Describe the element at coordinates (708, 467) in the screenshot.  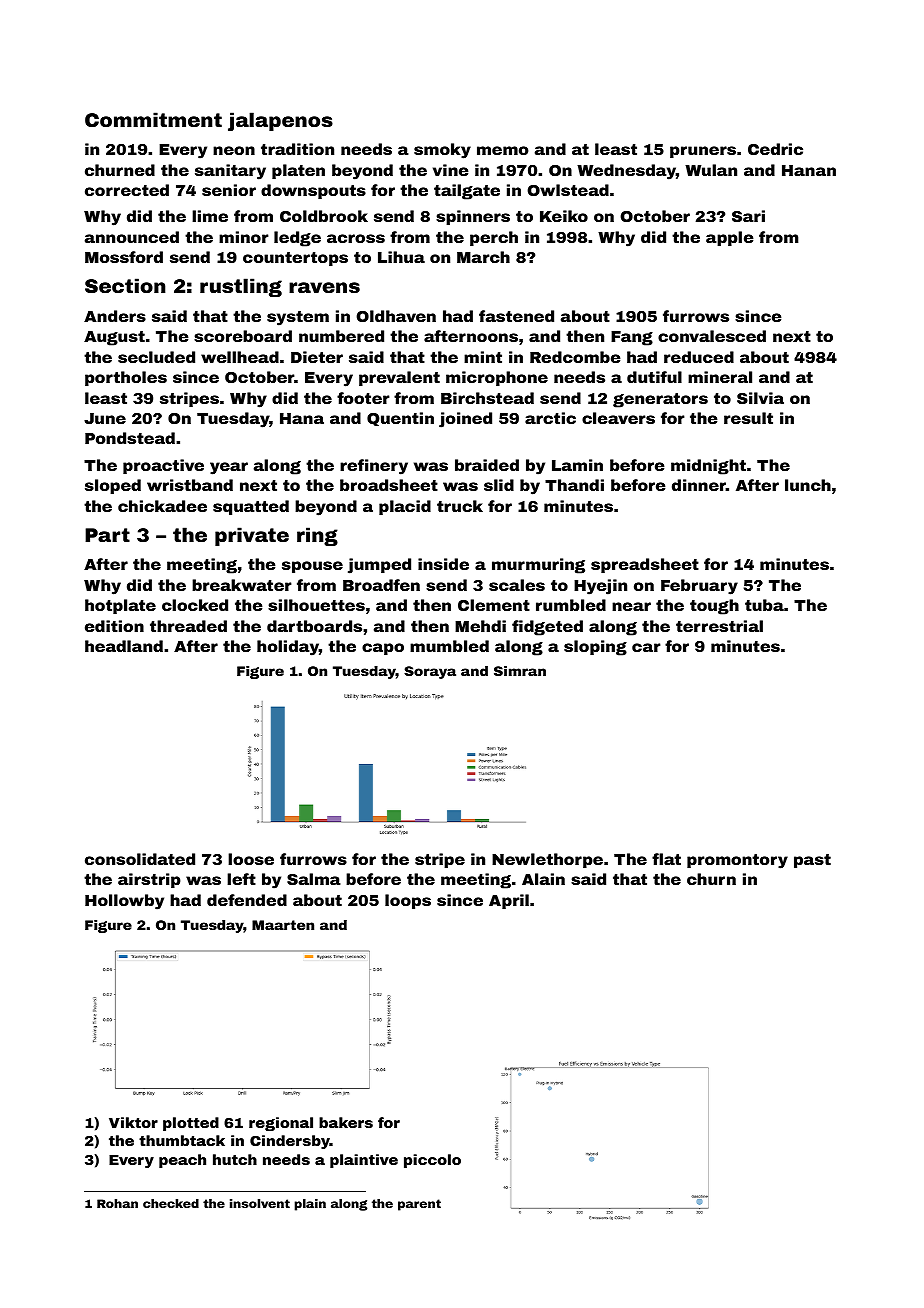
I see `midnight` at that location.
